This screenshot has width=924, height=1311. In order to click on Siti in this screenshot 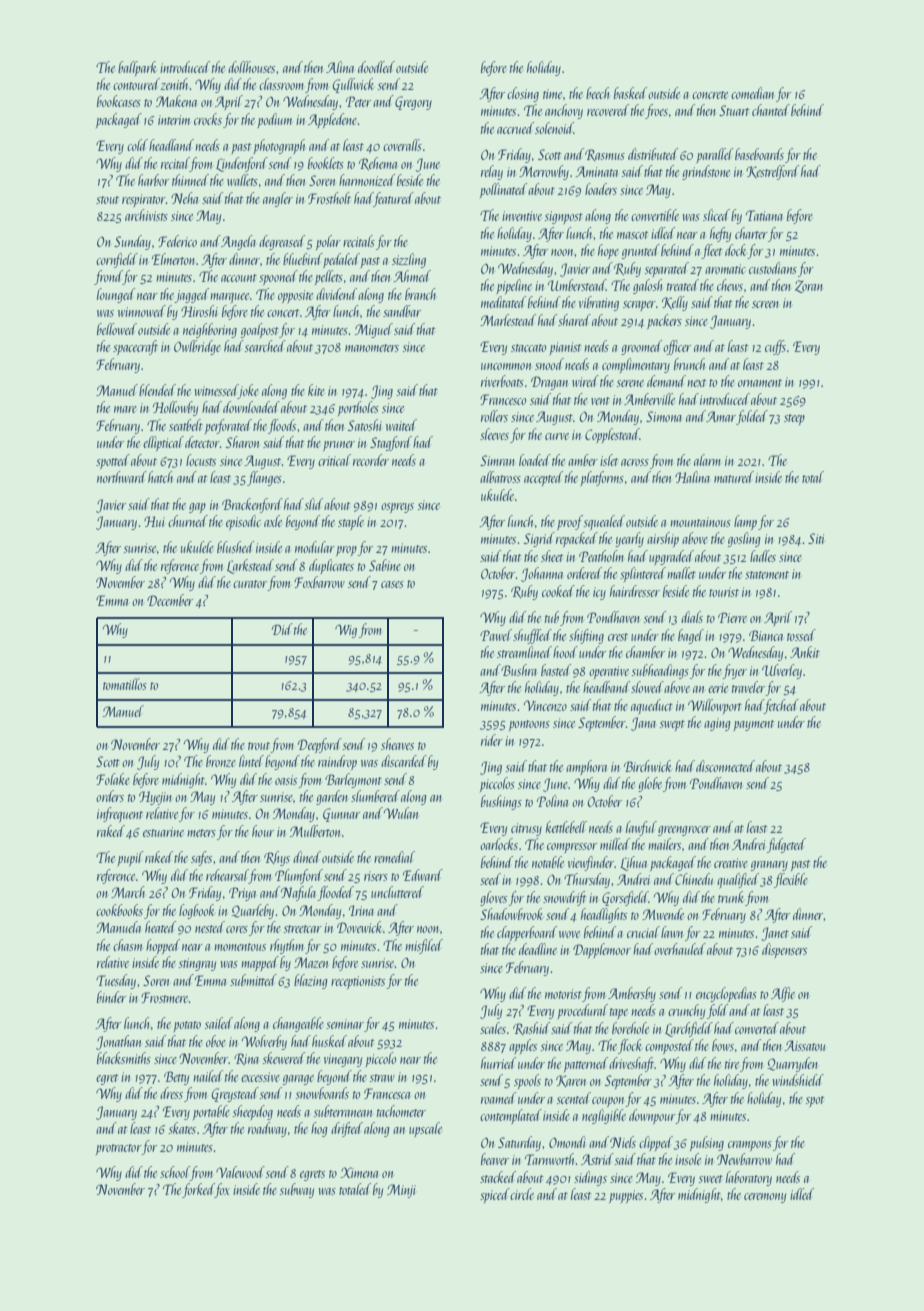, I will do `click(816, 538)`.
